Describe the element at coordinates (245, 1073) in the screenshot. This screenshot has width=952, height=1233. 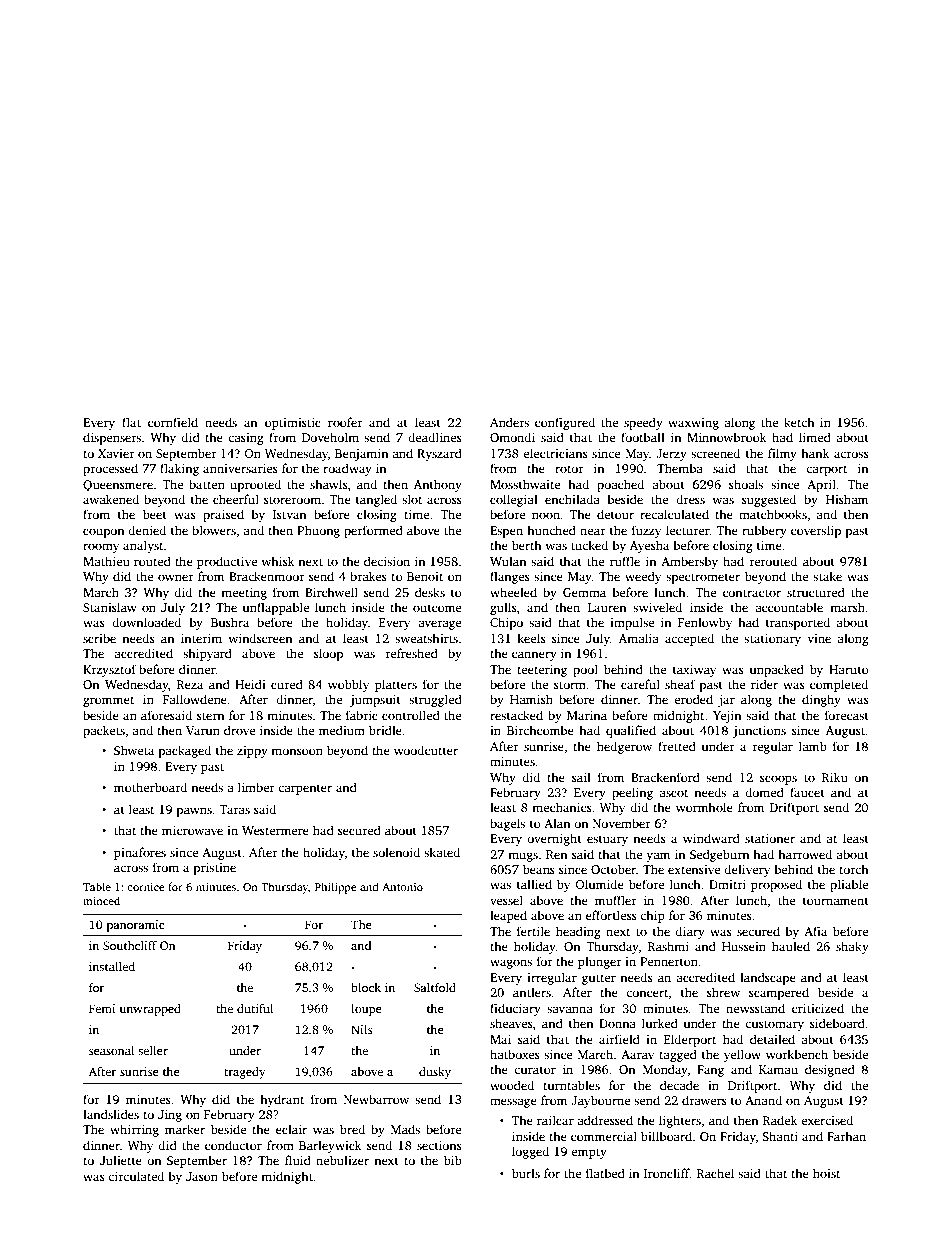
I see `tragedy` at that location.
